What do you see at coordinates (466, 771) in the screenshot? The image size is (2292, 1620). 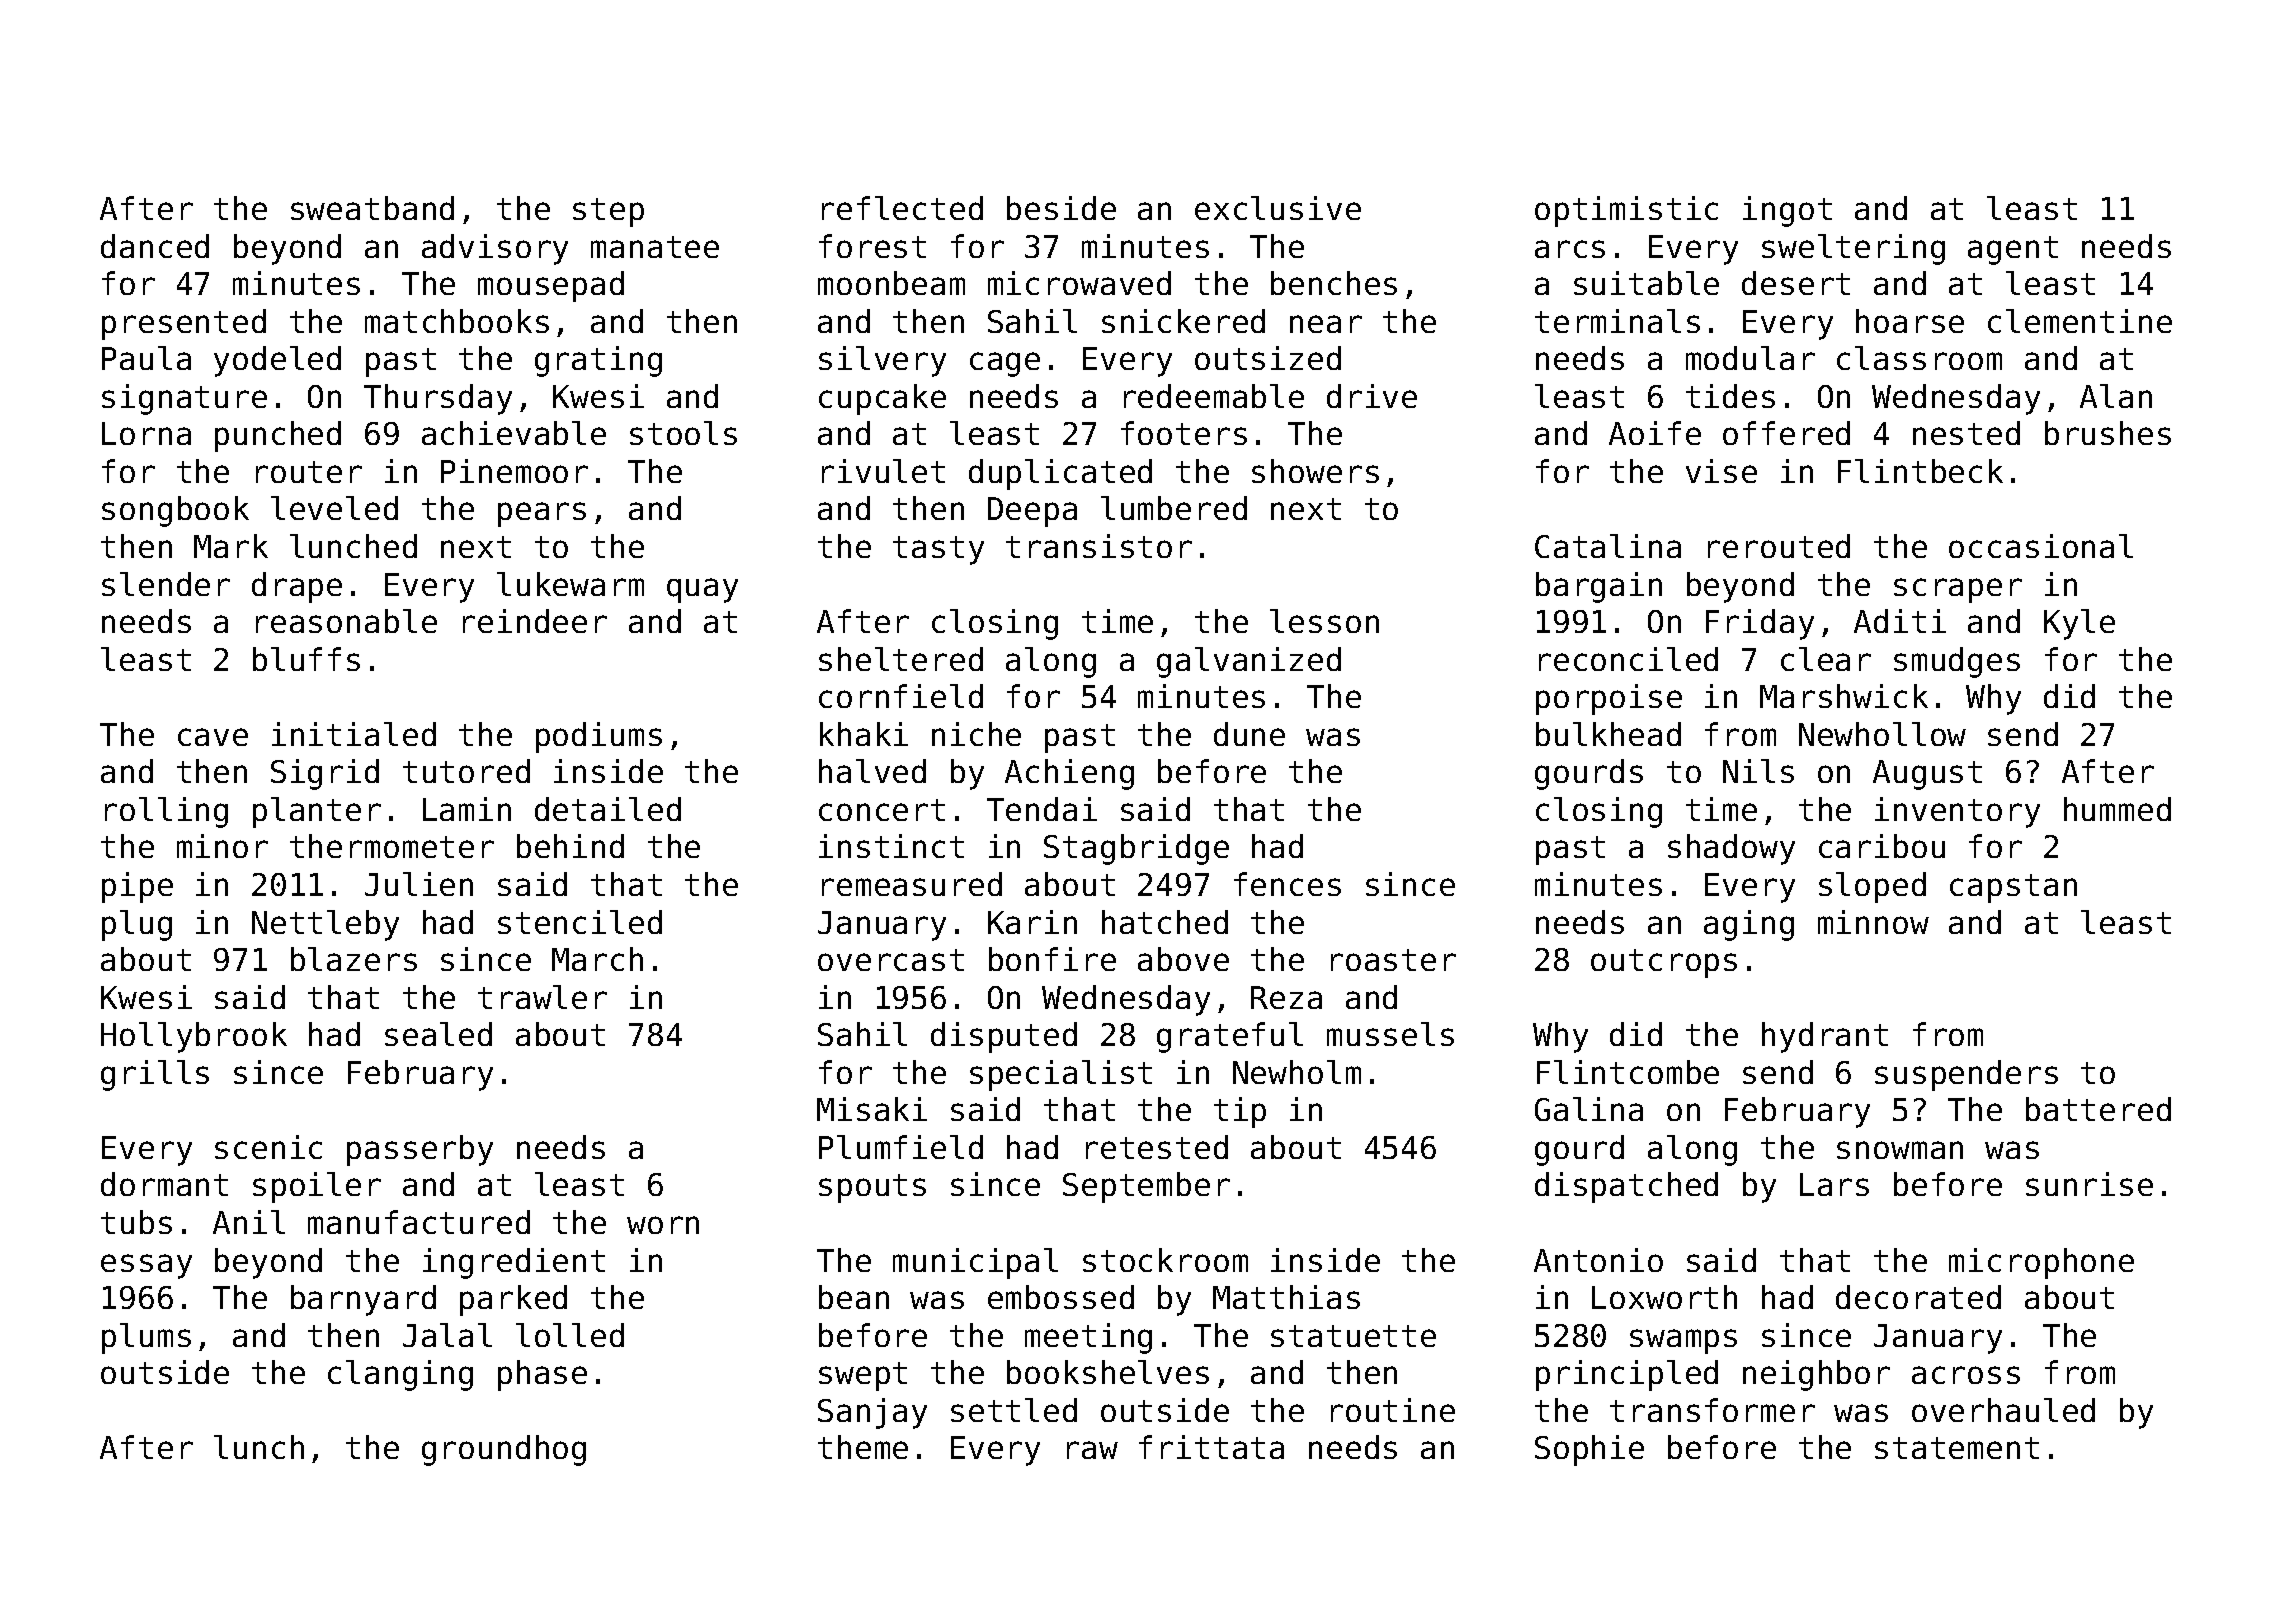 I see `tutored` at bounding box center [466, 771].
